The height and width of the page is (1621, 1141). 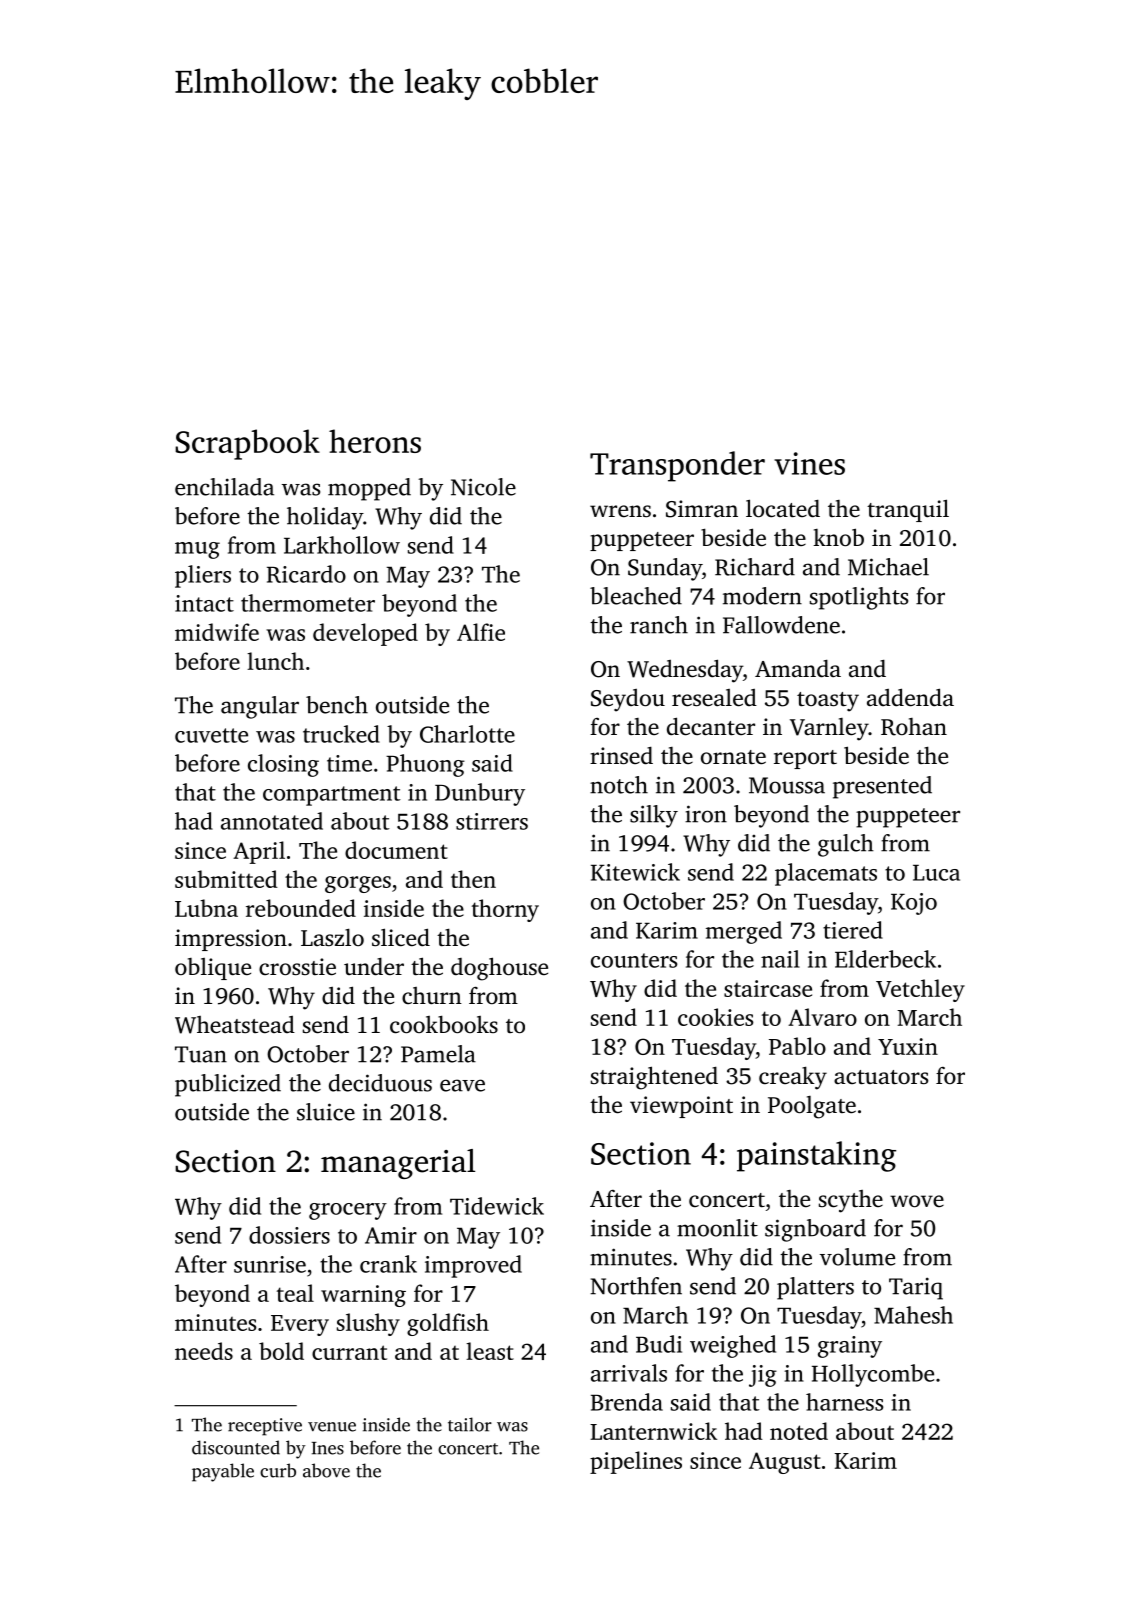 What do you see at coordinates (917, 1201) in the page?
I see `wove` at bounding box center [917, 1201].
